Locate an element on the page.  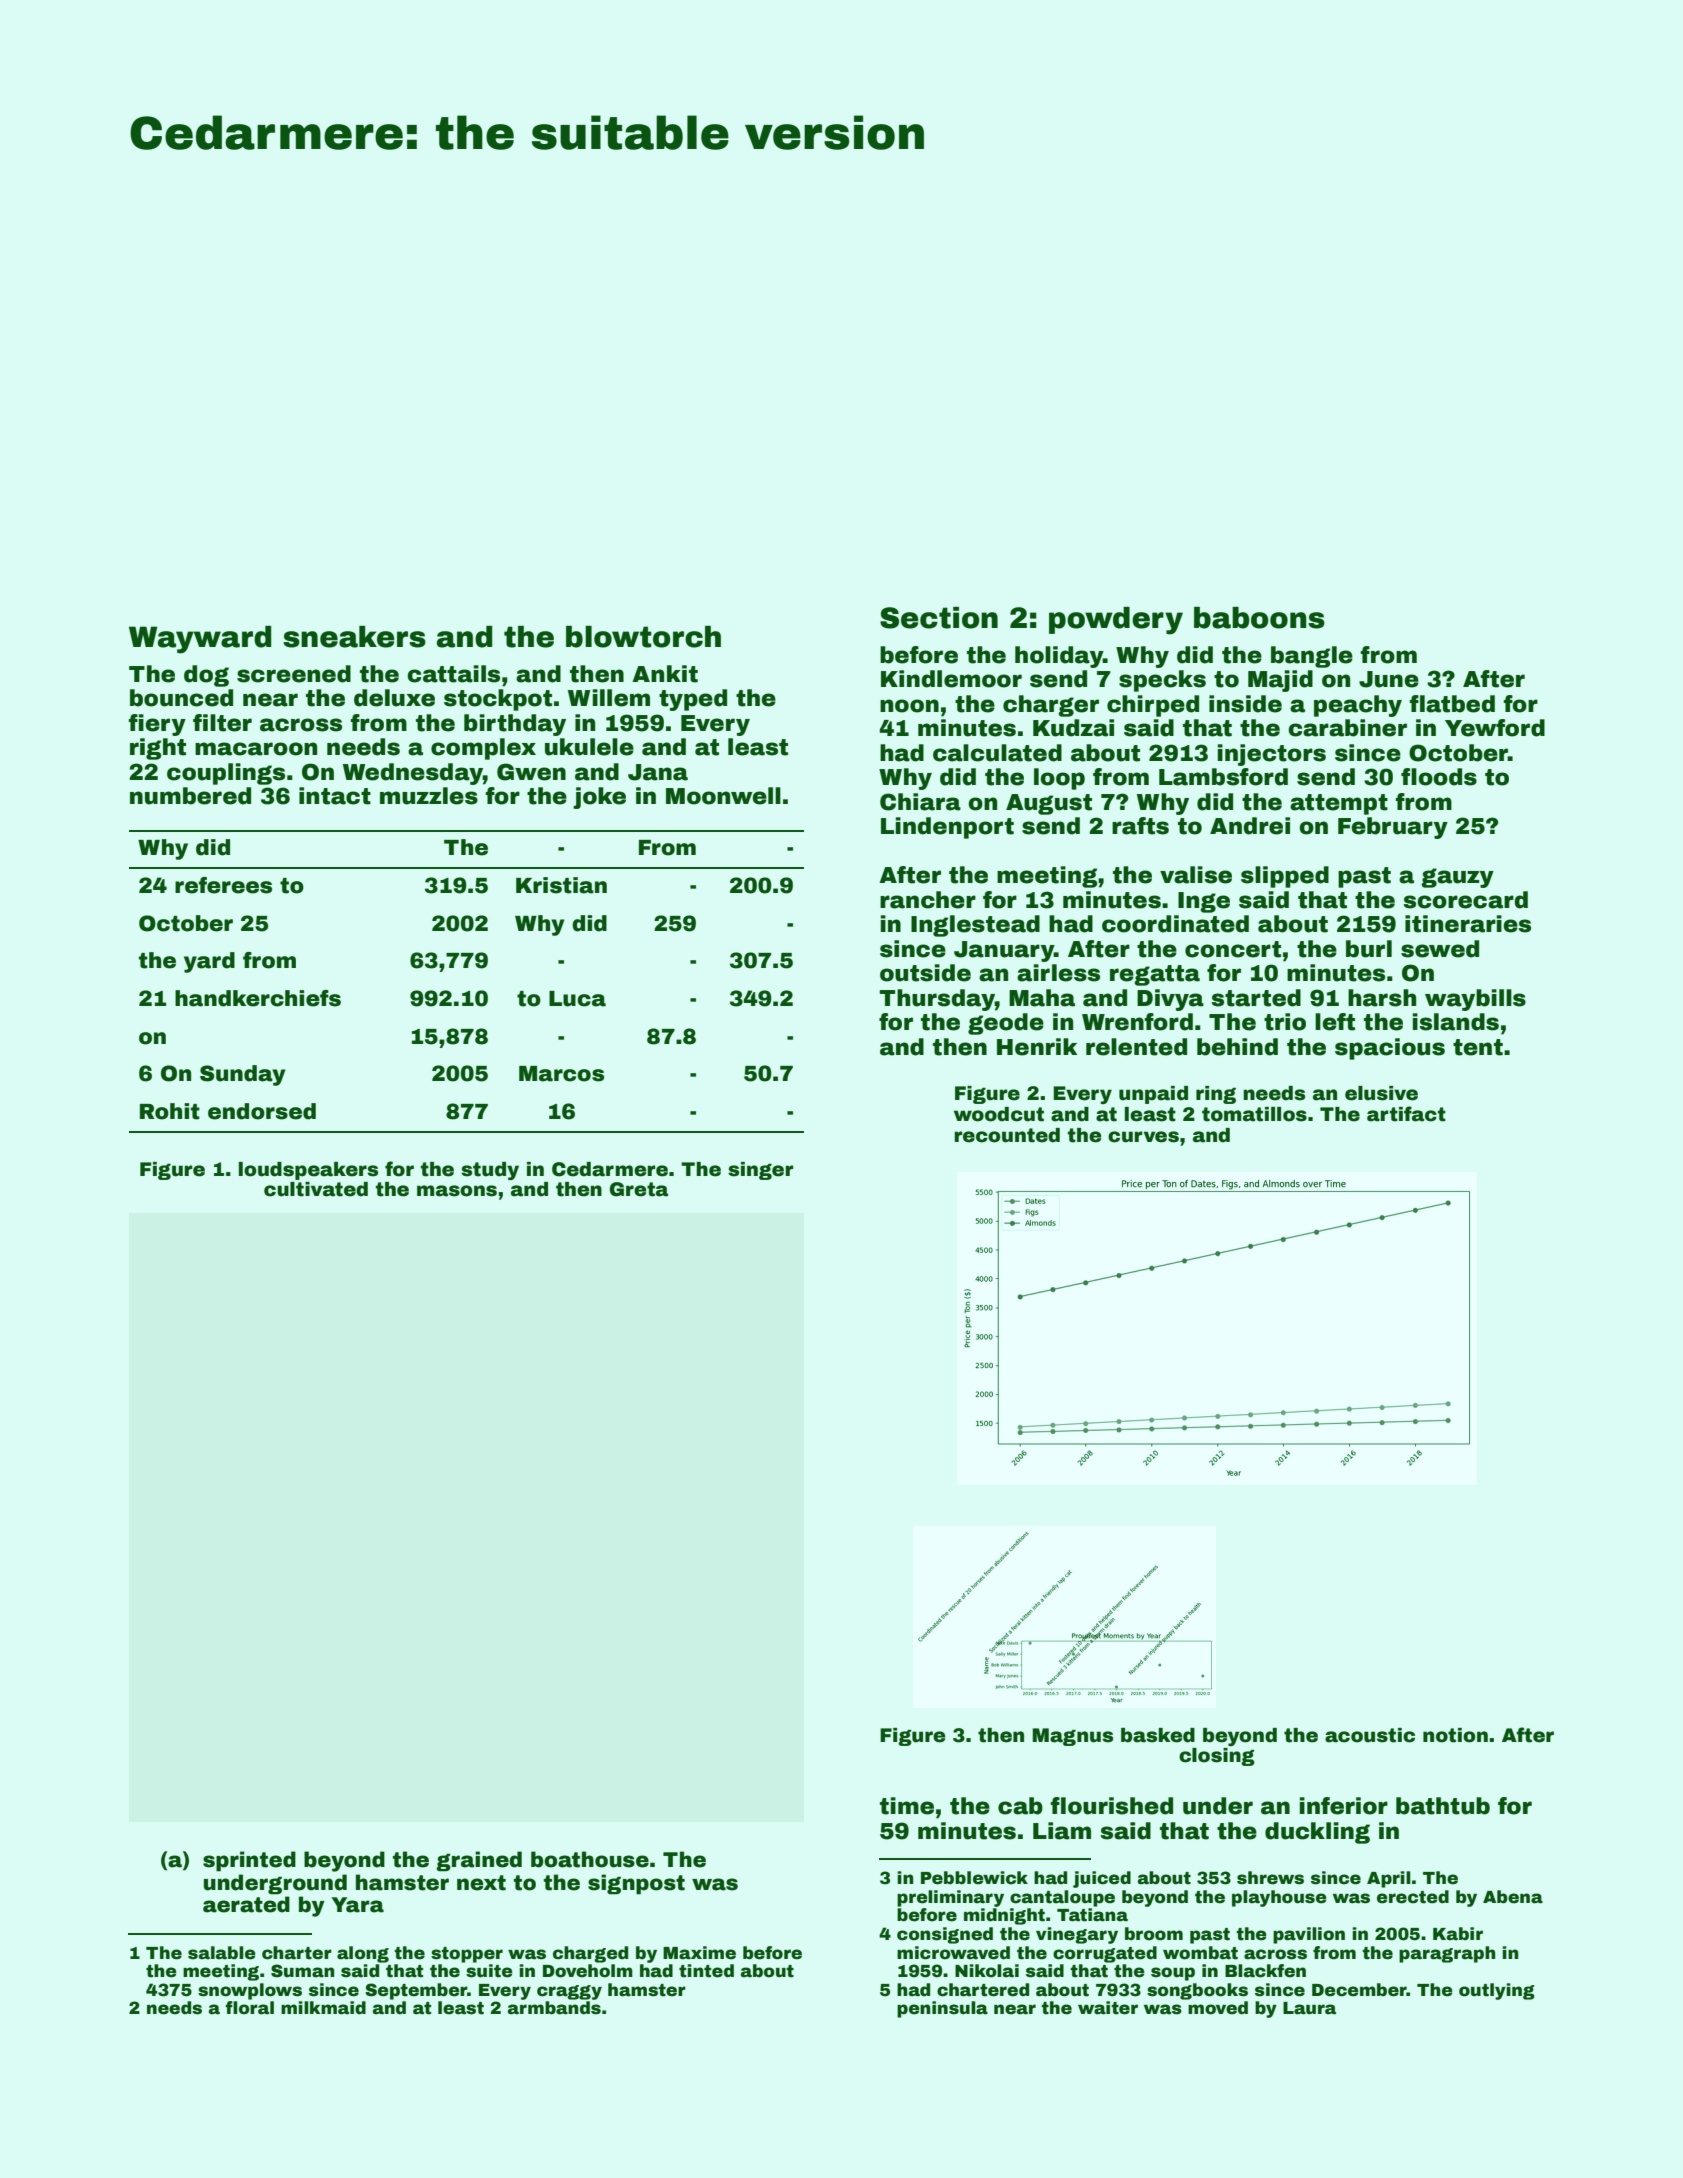
Doveholm is located at coordinates (588, 1971).
